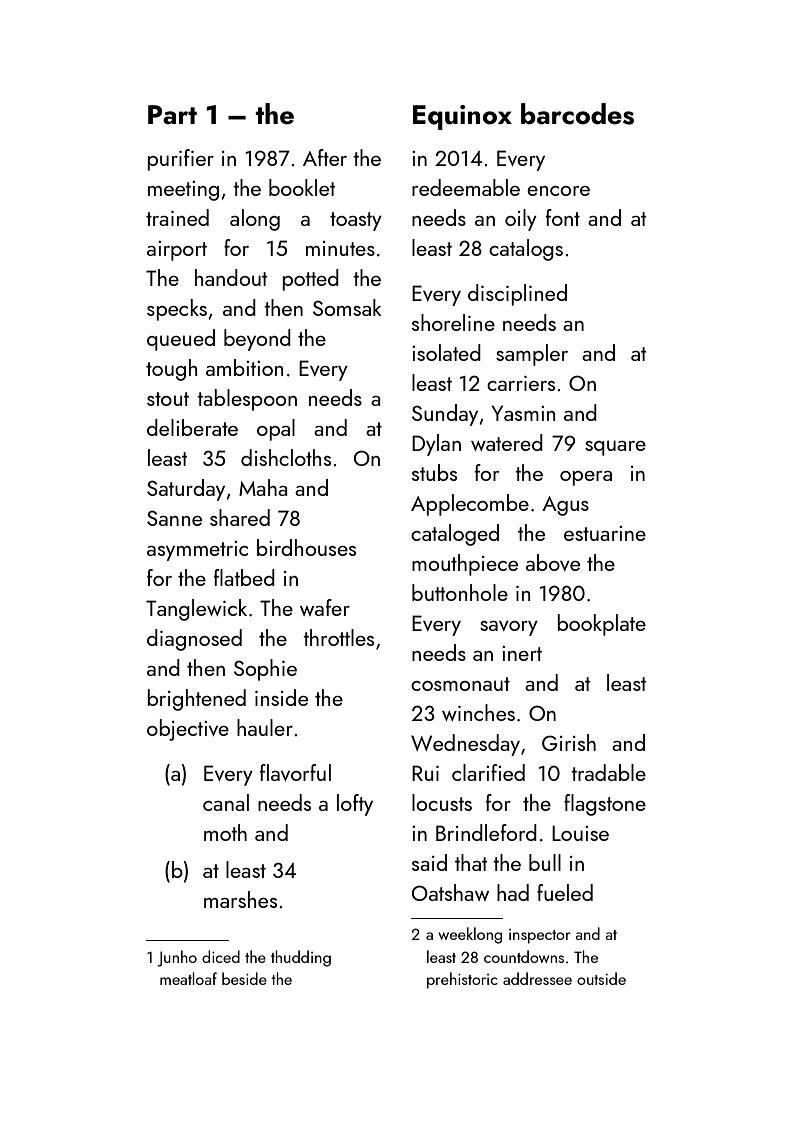 The width and height of the screenshot is (793, 1125). Describe the element at coordinates (301, 958) in the screenshot. I see `thudding` at that location.
